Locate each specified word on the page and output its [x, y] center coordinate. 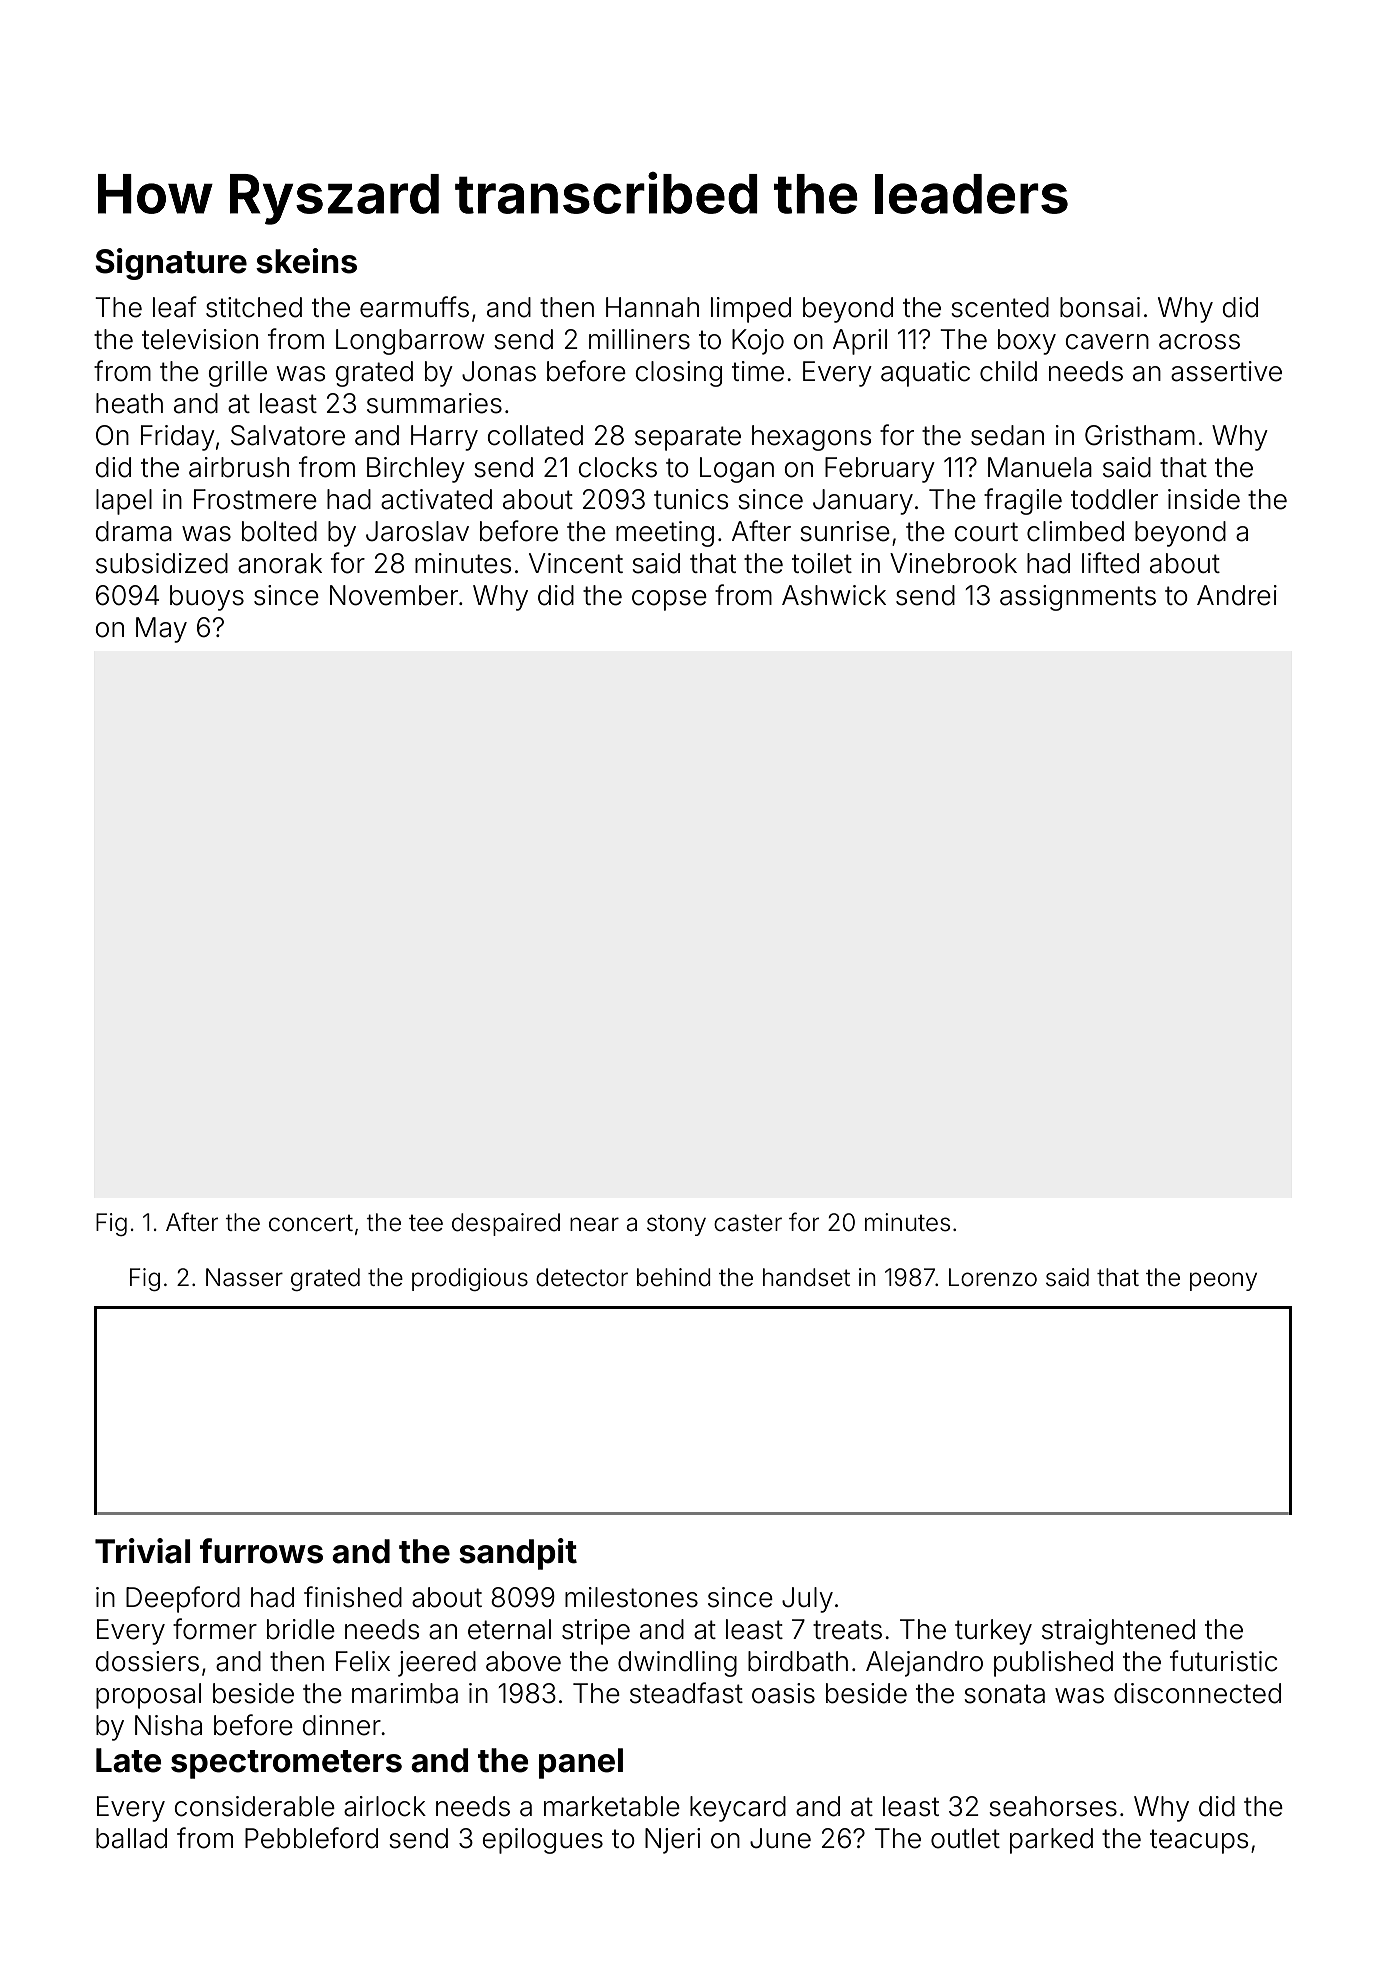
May [161, 630]
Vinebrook [953, 563]
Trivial [142, 1551]
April [860, 342]
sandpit [518, 1554]
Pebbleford [311, 1838]
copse [669, 600]
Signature [171, 264]
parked [1051, 1841]
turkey [993, 1632]
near [594, 1224]
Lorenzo [993, 1277]
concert [311, 1223]
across [1199, 342]
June [780, 1838]
